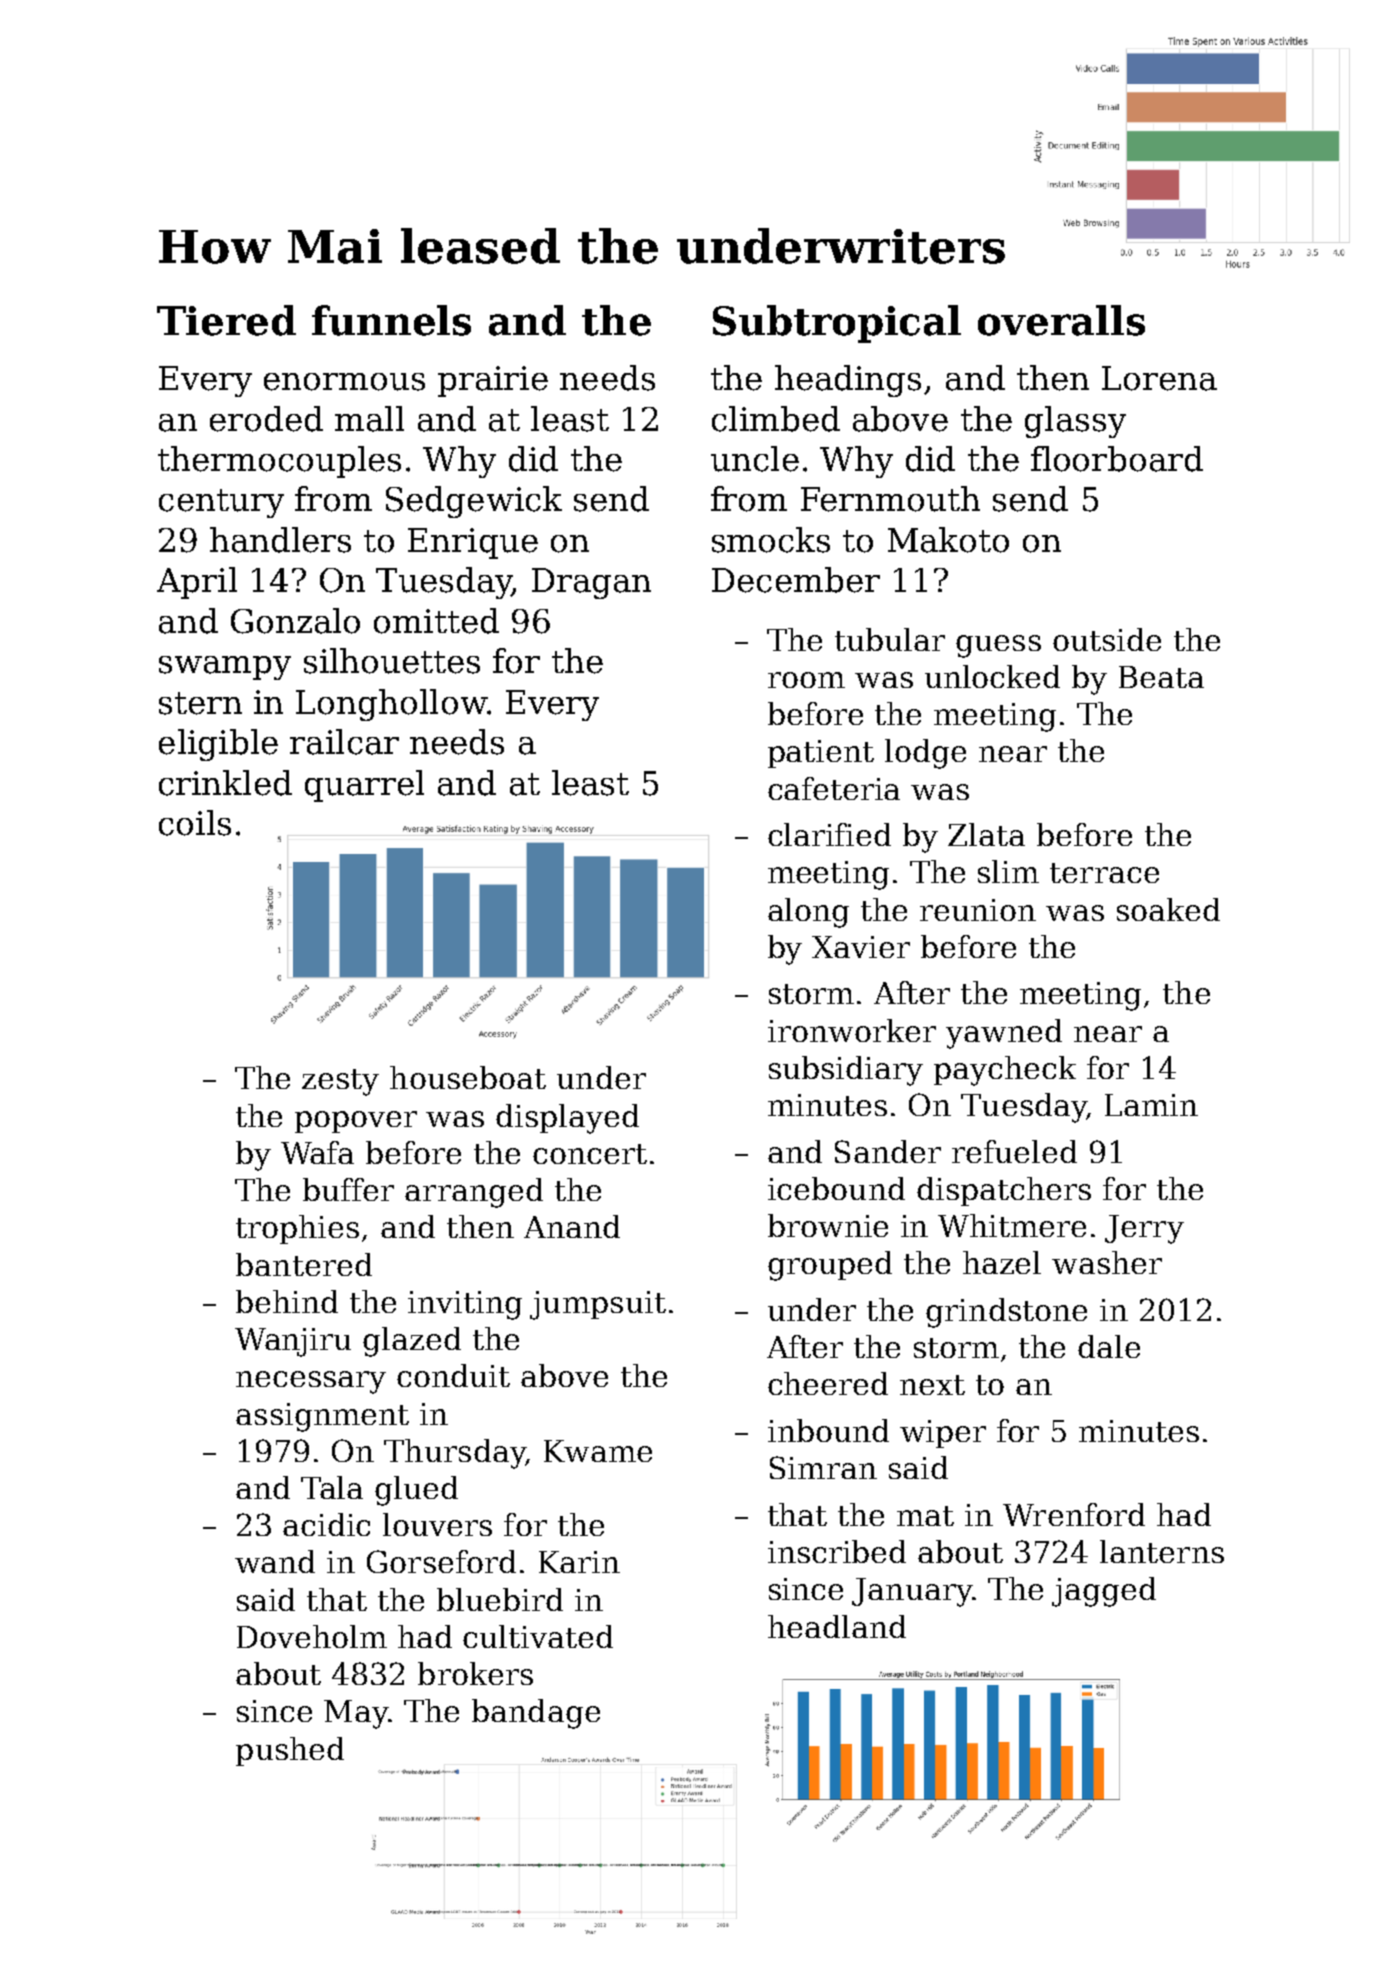 The height and width of the image is (1969, 1386). What do you see at coordinates (468, 1077) in the image?
I see `houseboat` at bounding box center [468, 1077].
